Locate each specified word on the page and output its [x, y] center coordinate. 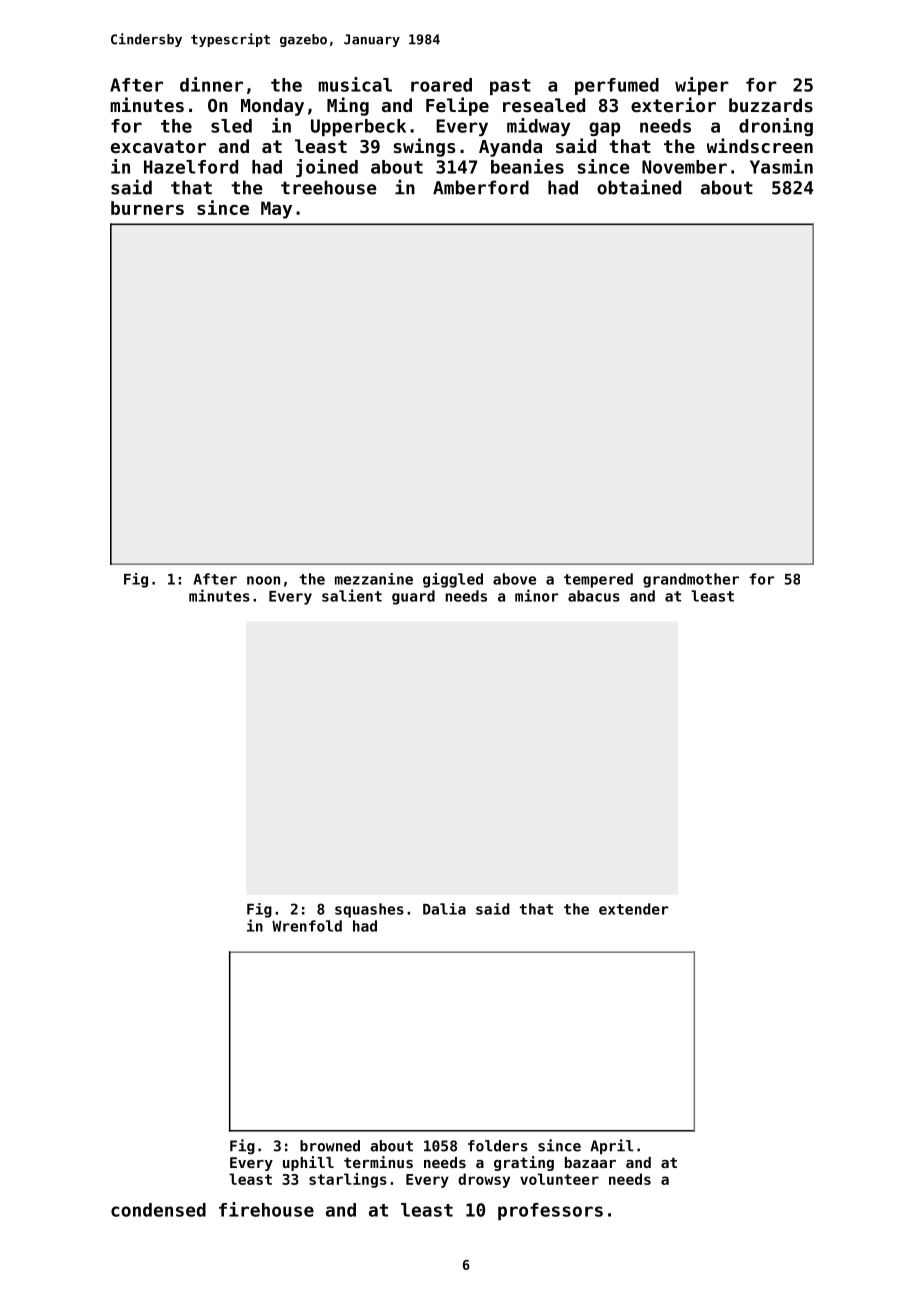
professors [550, 1211]
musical [355, 84]
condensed [158, 1210]
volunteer [559, 1179]
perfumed [617, 86]
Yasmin [781, 166]
